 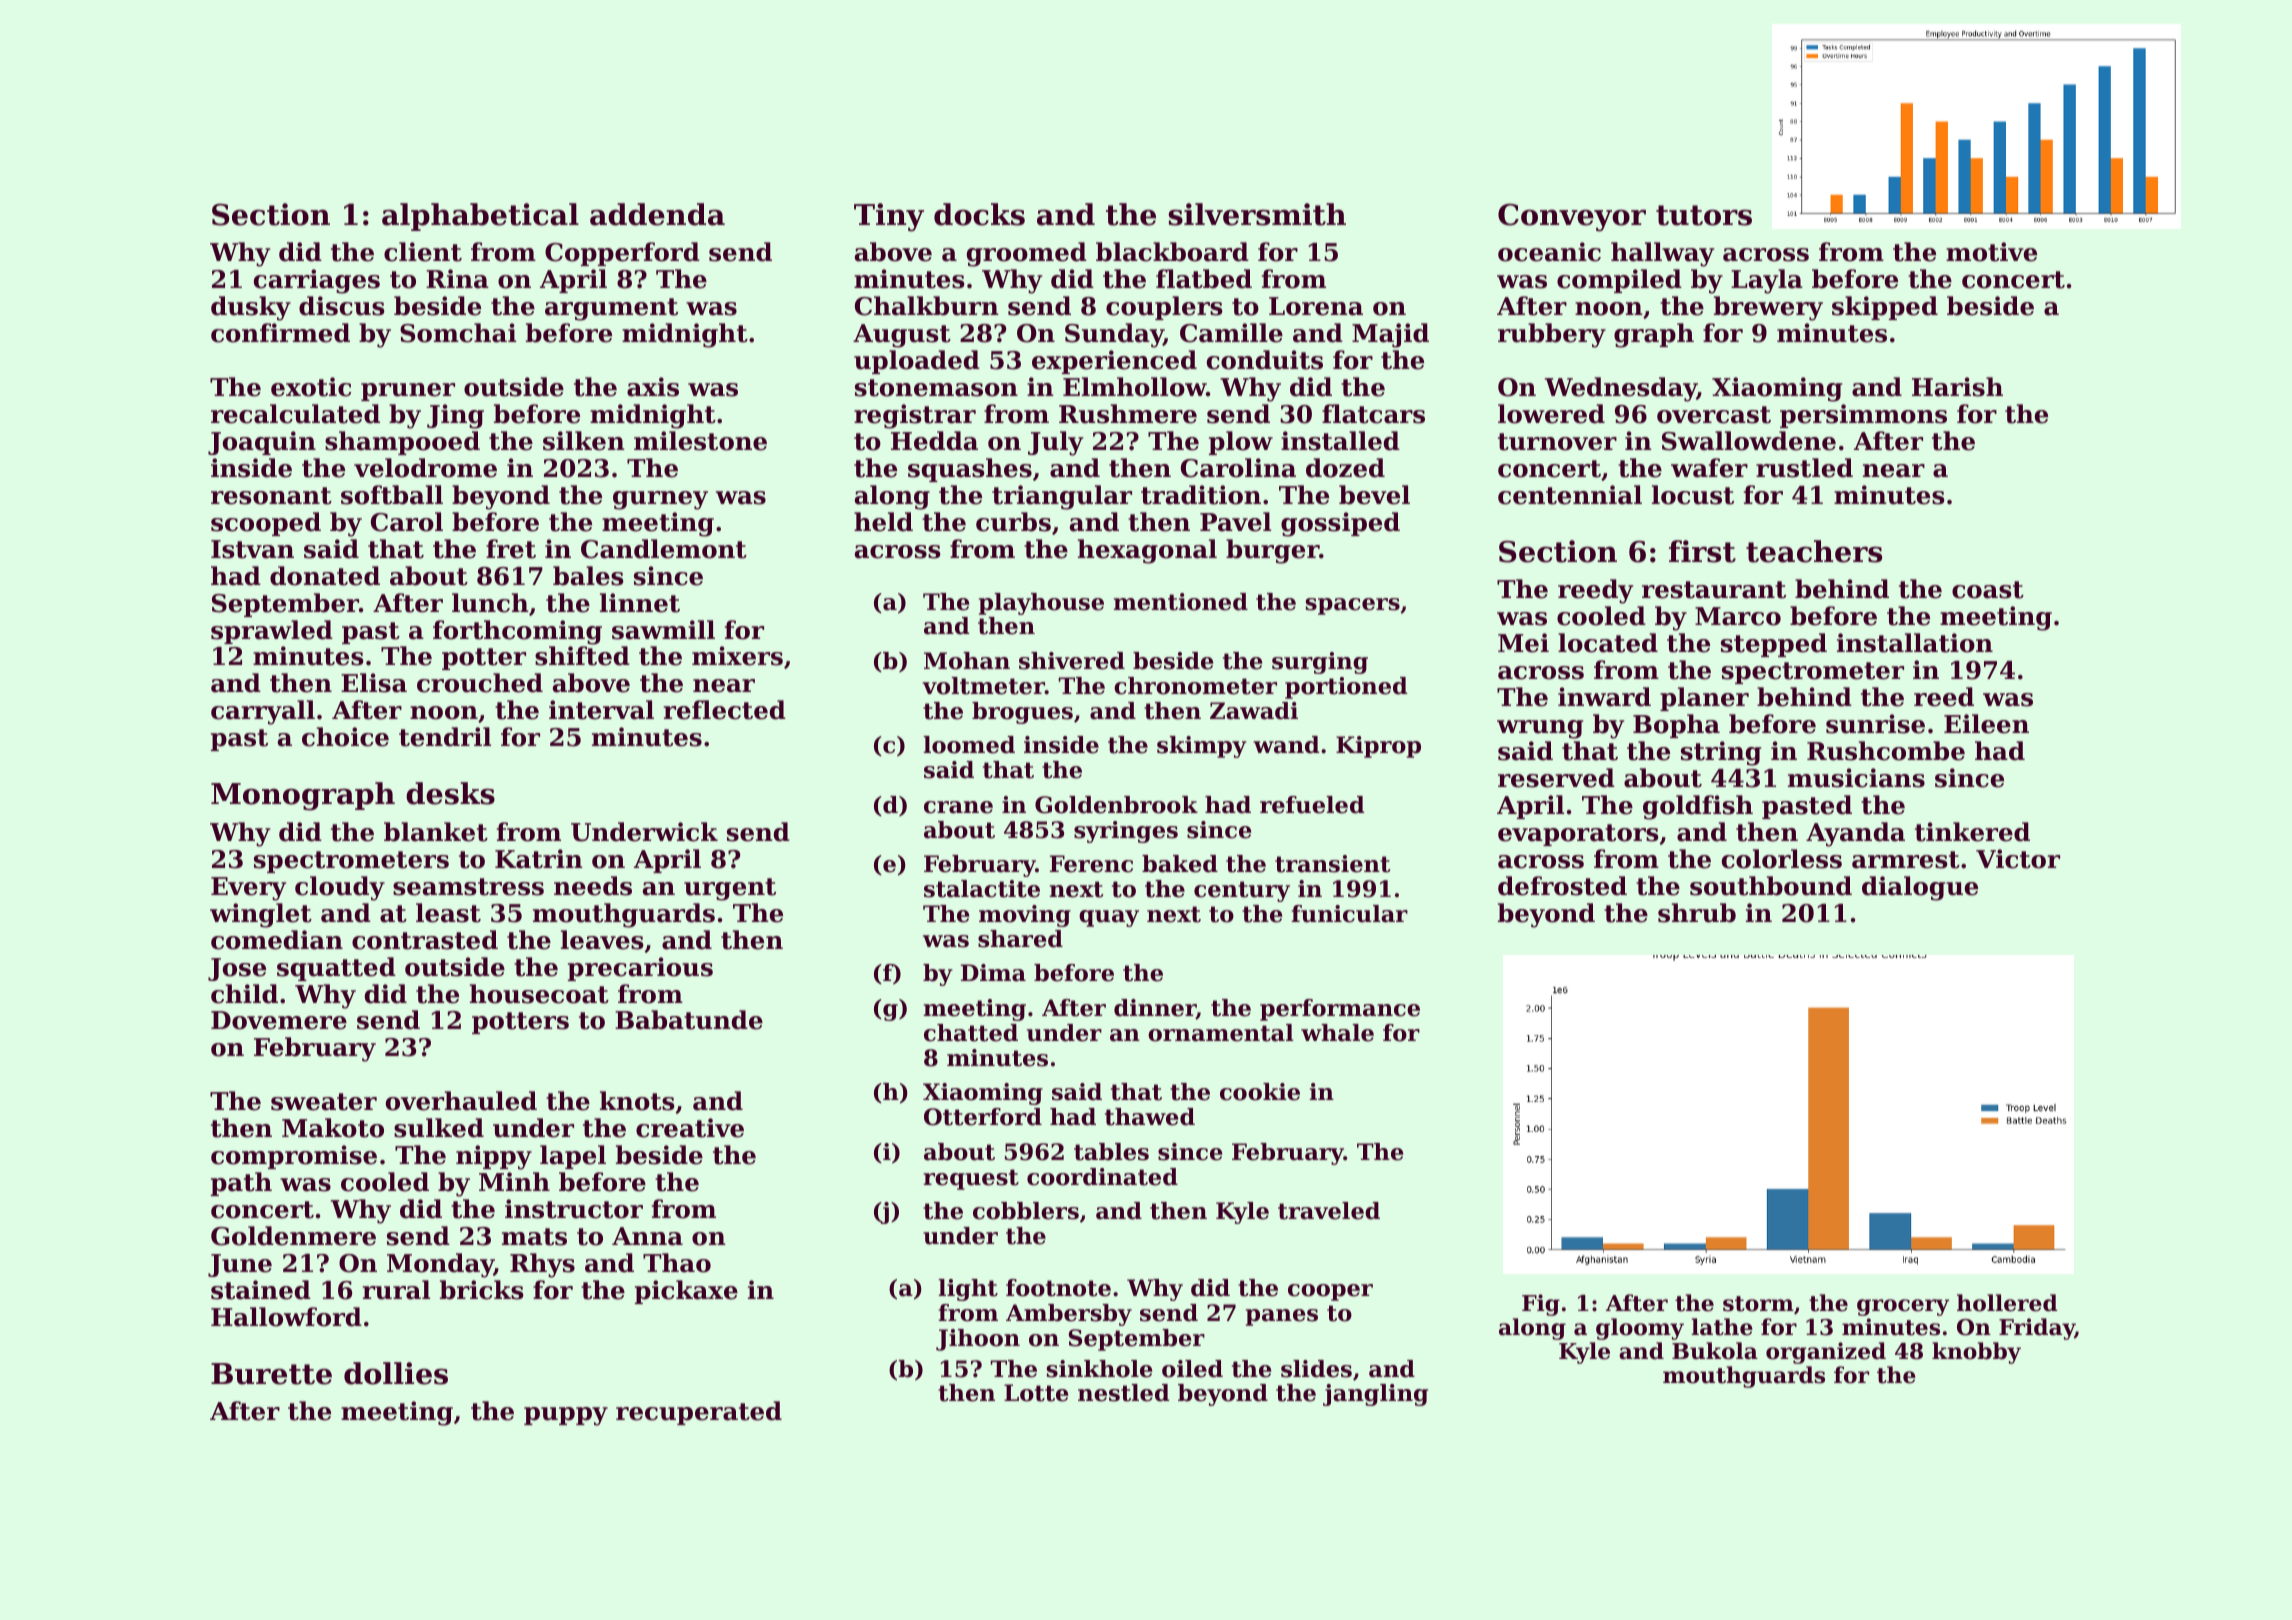 I want to click on stonemason, so click(x=936, y=388).
